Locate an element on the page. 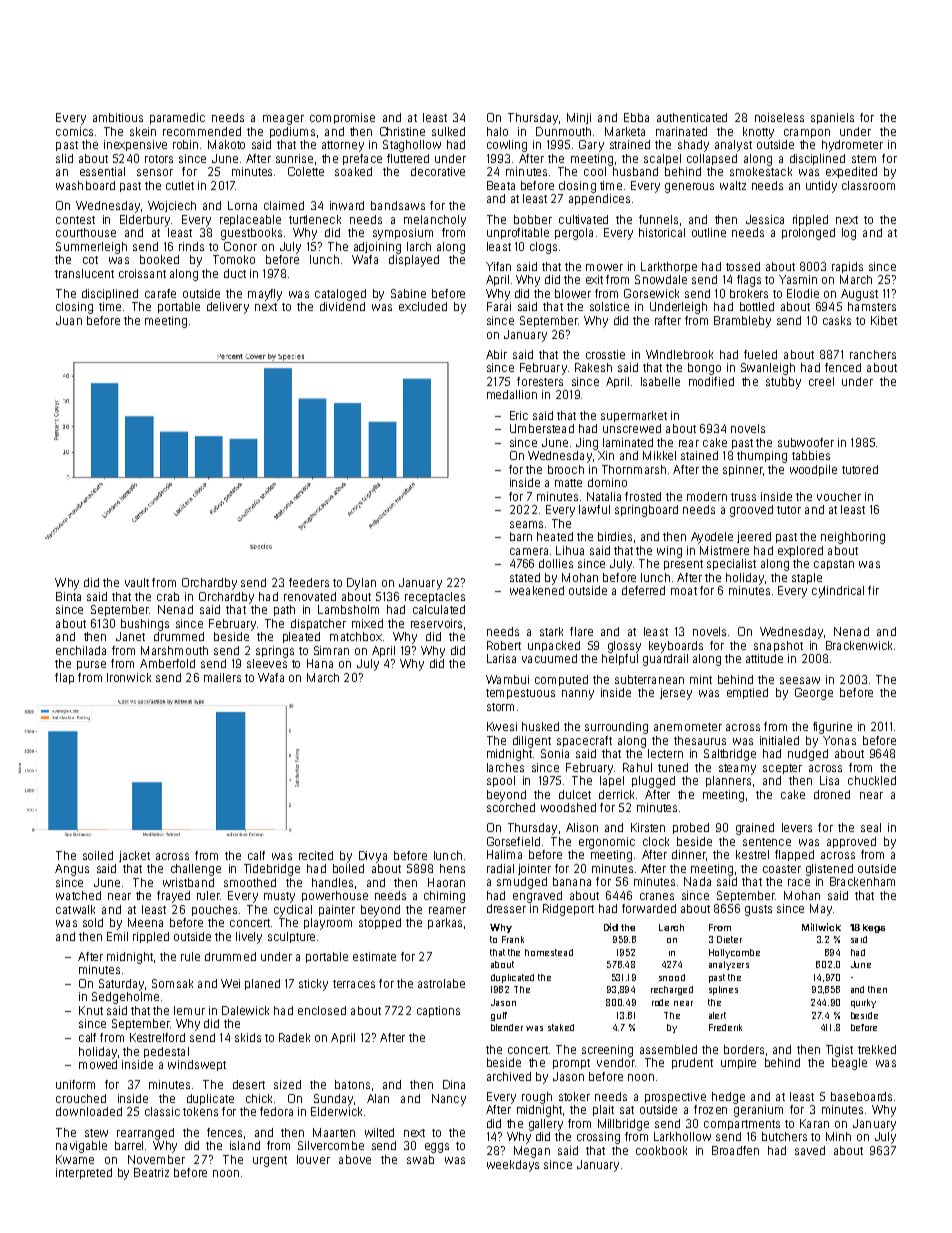  blender is located at coordinates (507, 1027).
